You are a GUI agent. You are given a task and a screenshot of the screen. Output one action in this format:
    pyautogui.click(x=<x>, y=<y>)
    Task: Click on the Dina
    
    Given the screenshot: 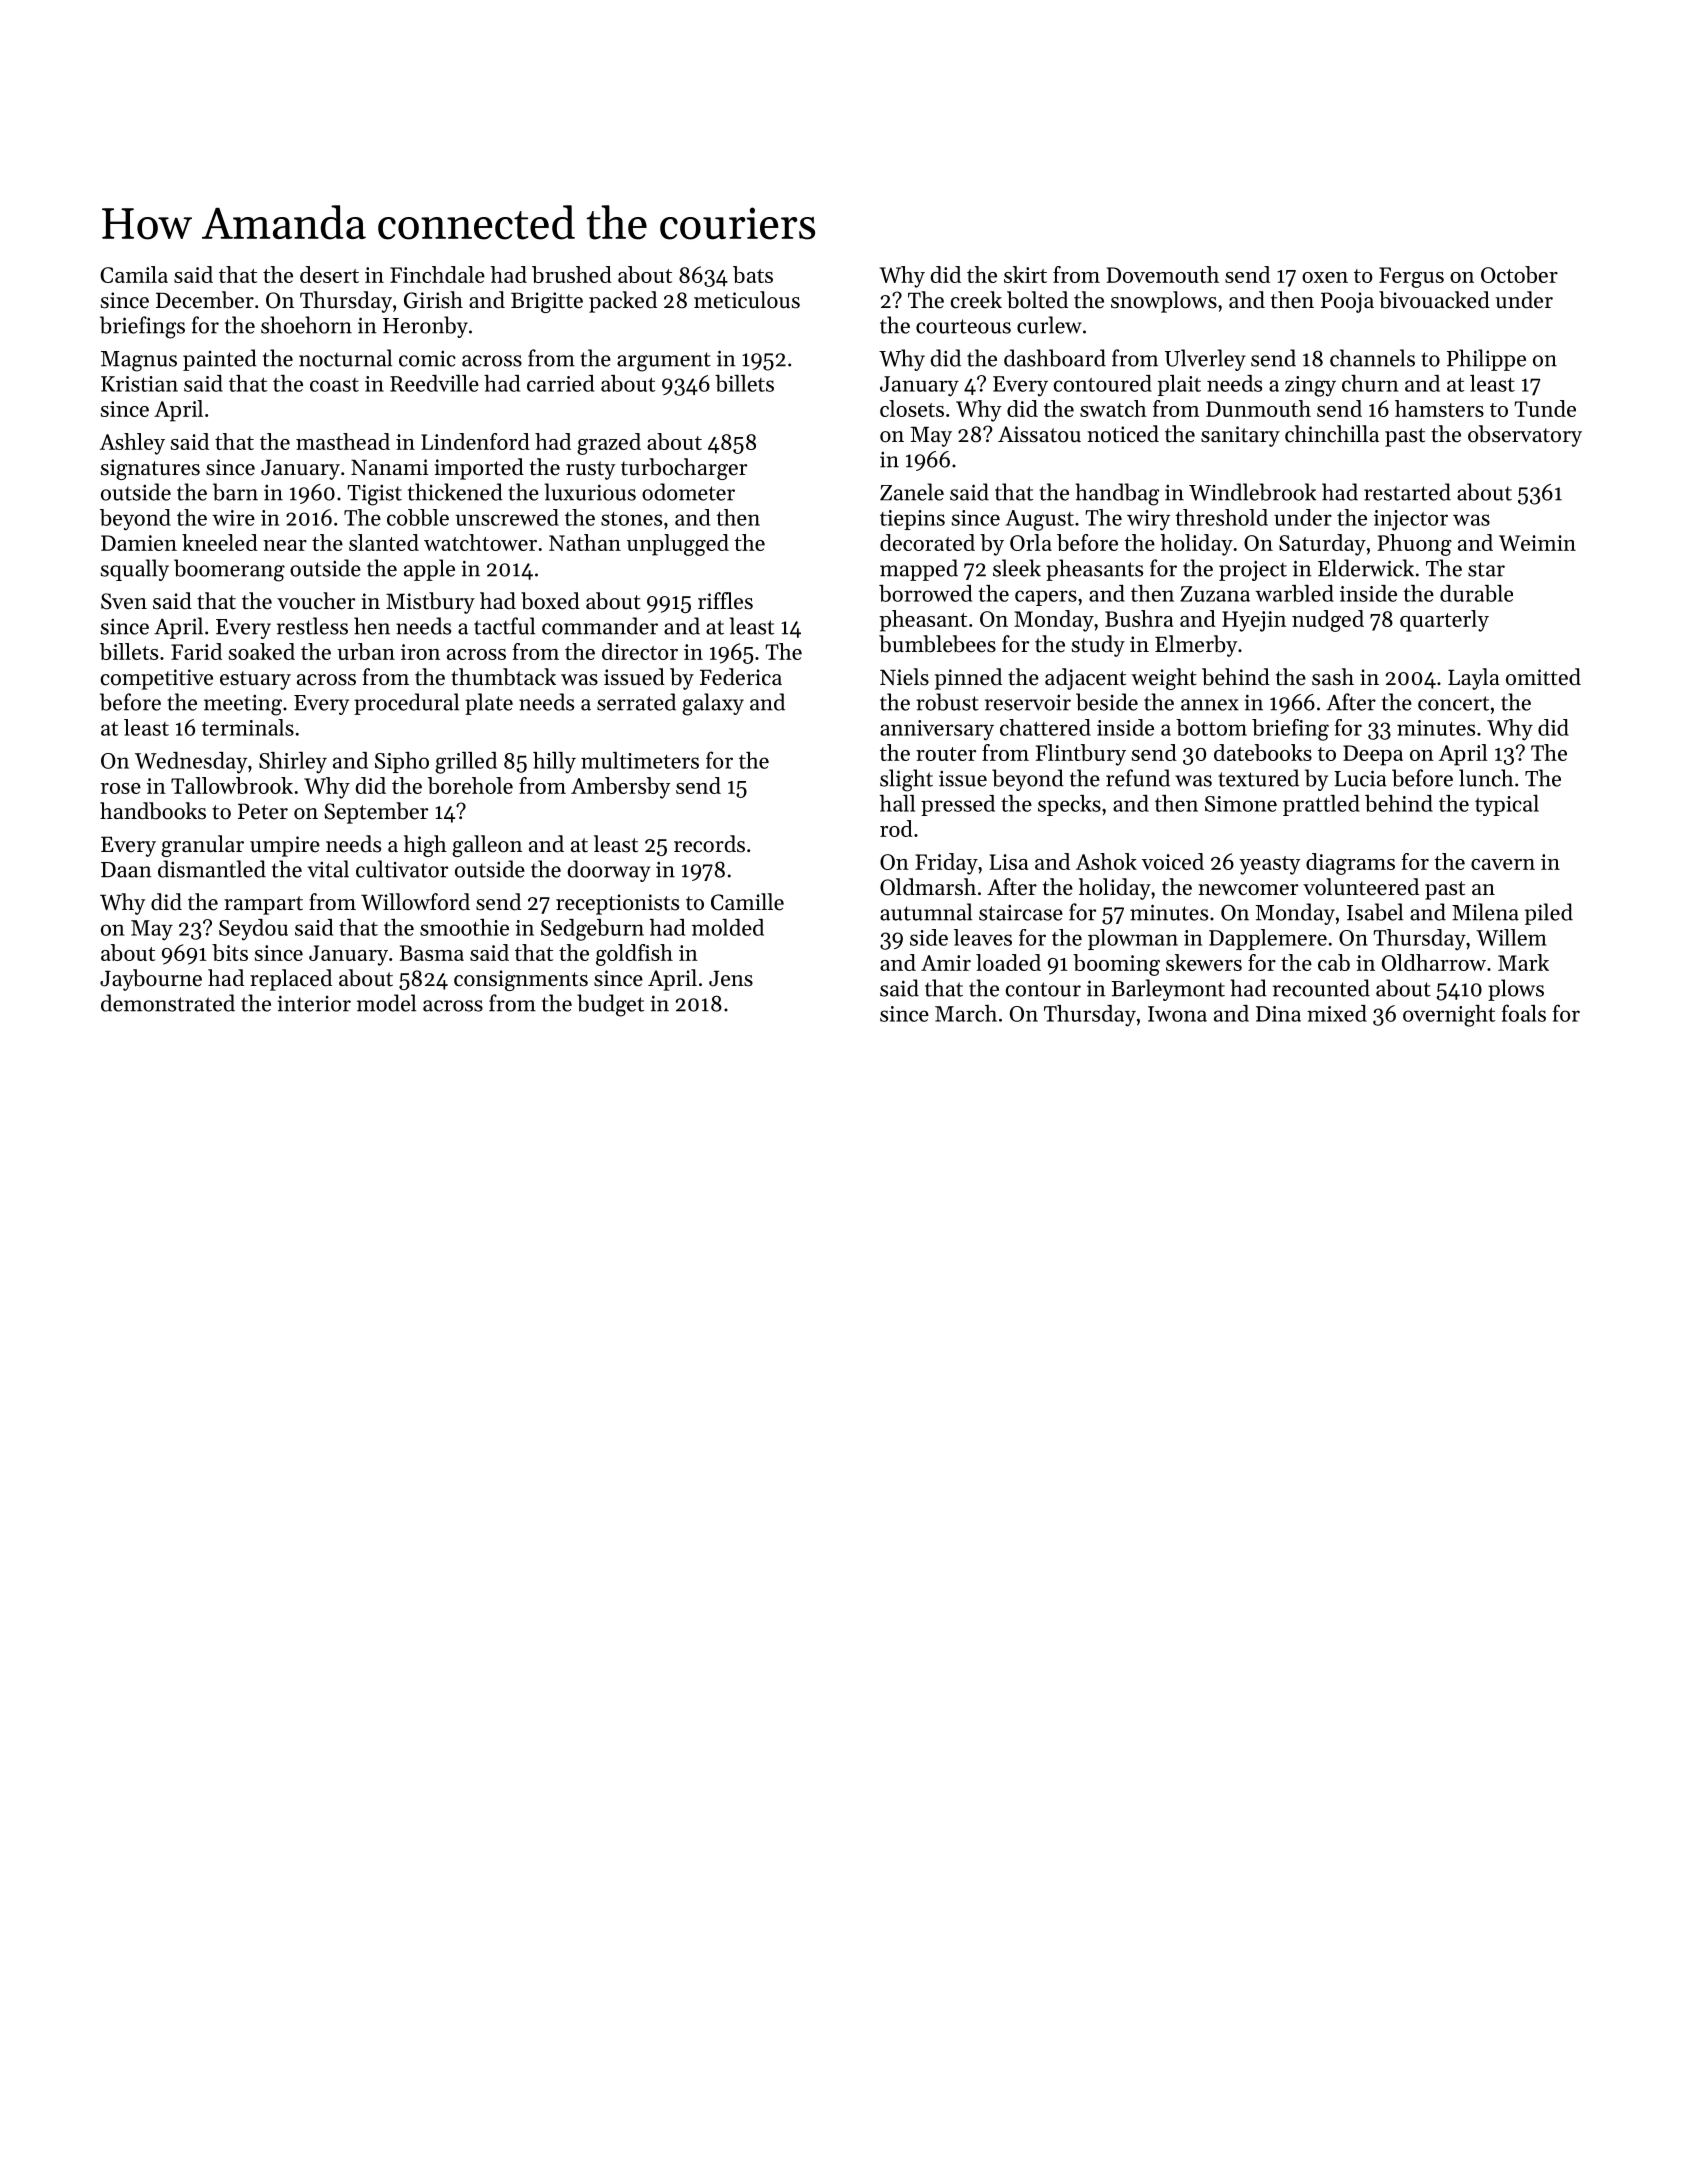 What is the action you would take?
    pyautogui.click(x=1278, y=1014)
